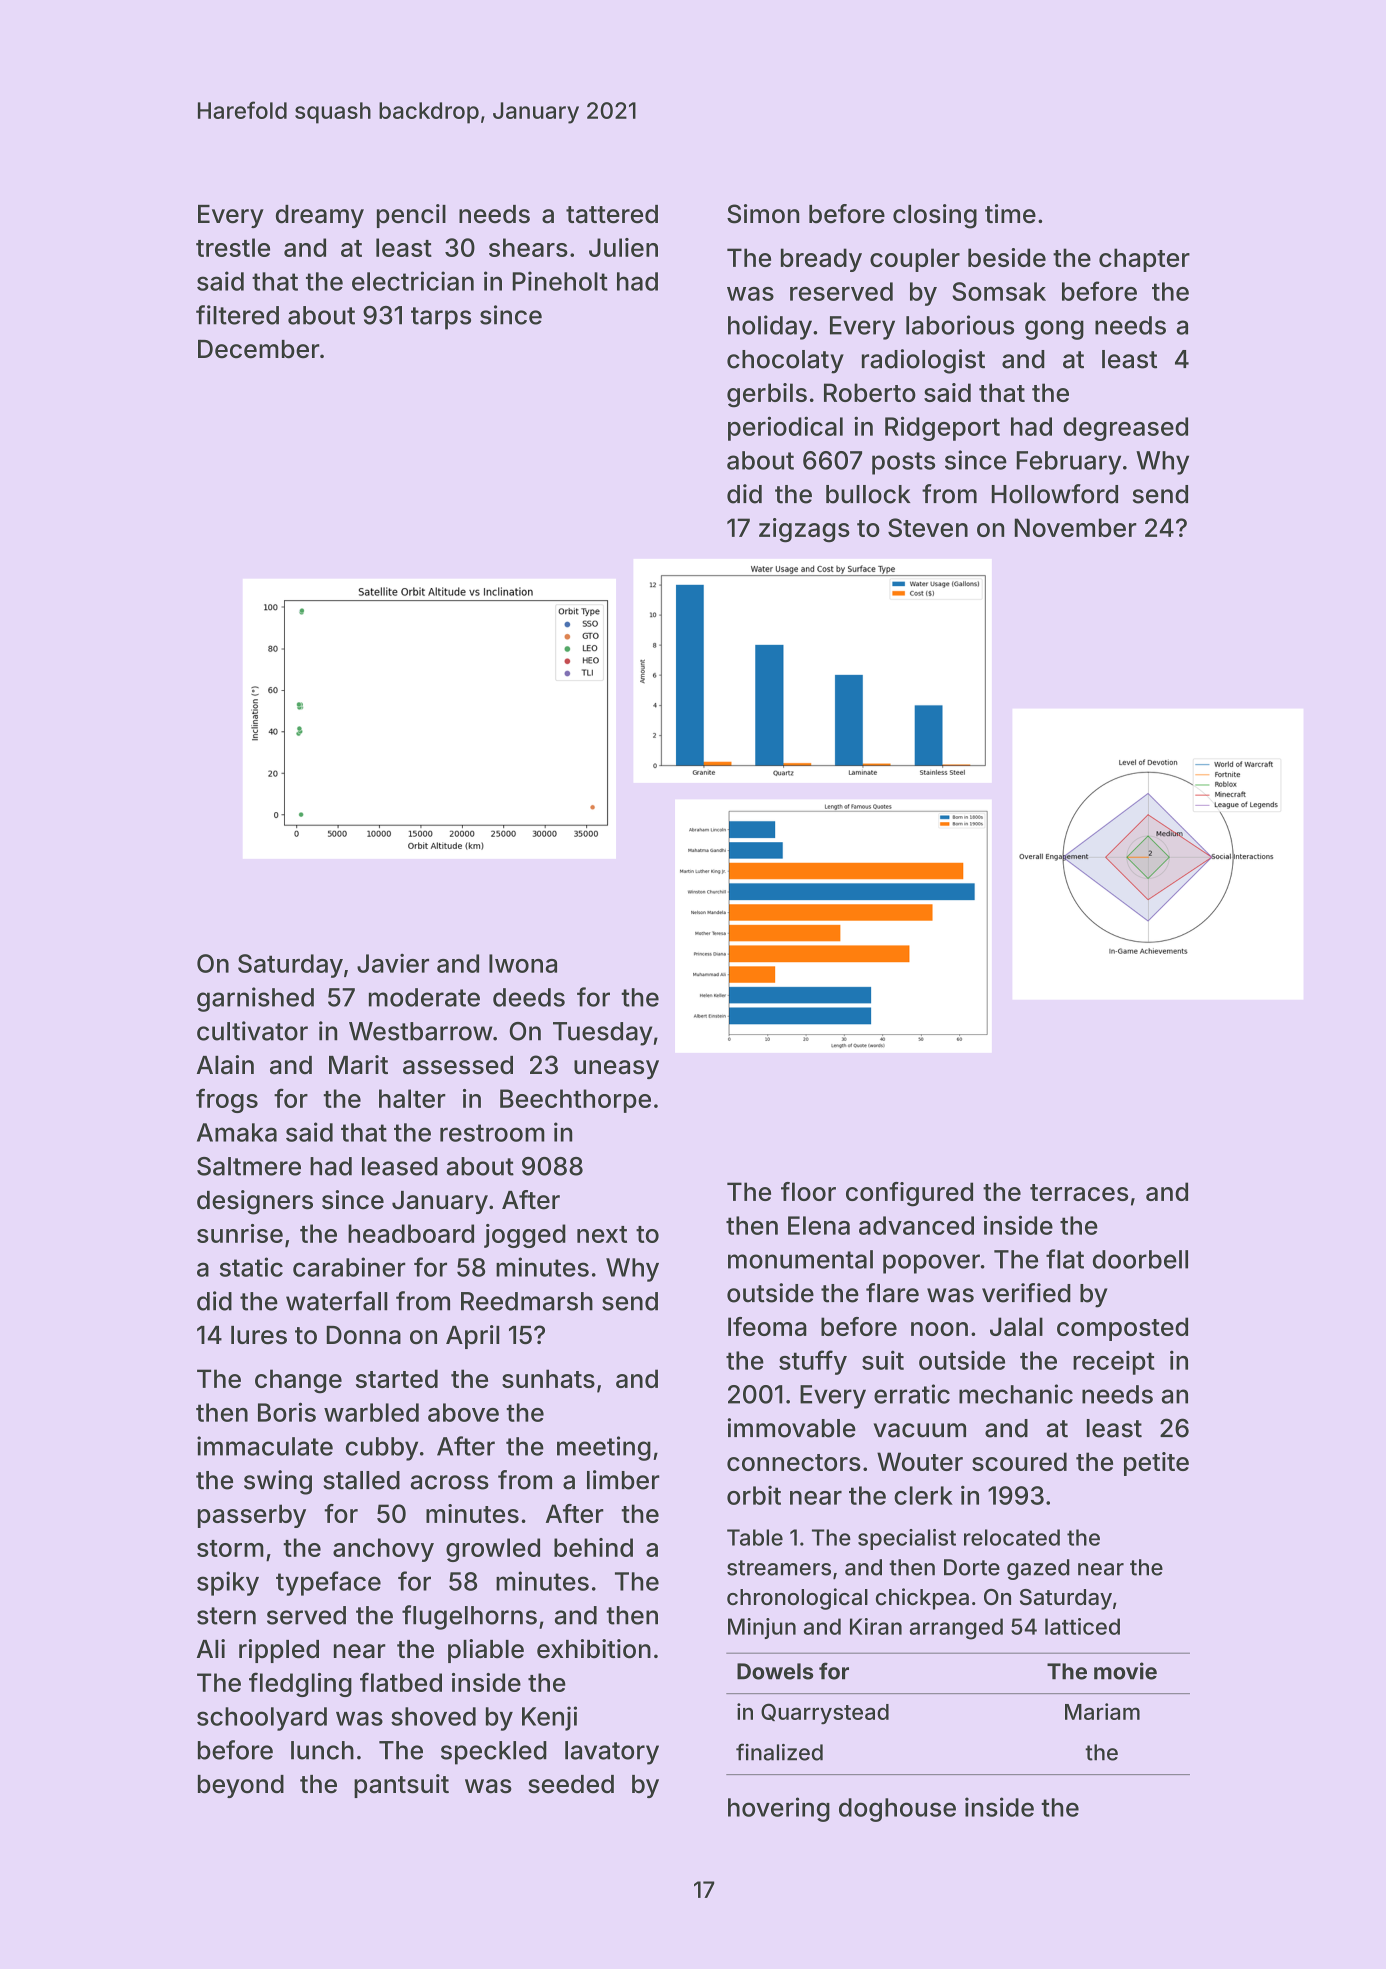 This page has height=1969, width=1386. I want to click on composted, so click(1122, 1329).
